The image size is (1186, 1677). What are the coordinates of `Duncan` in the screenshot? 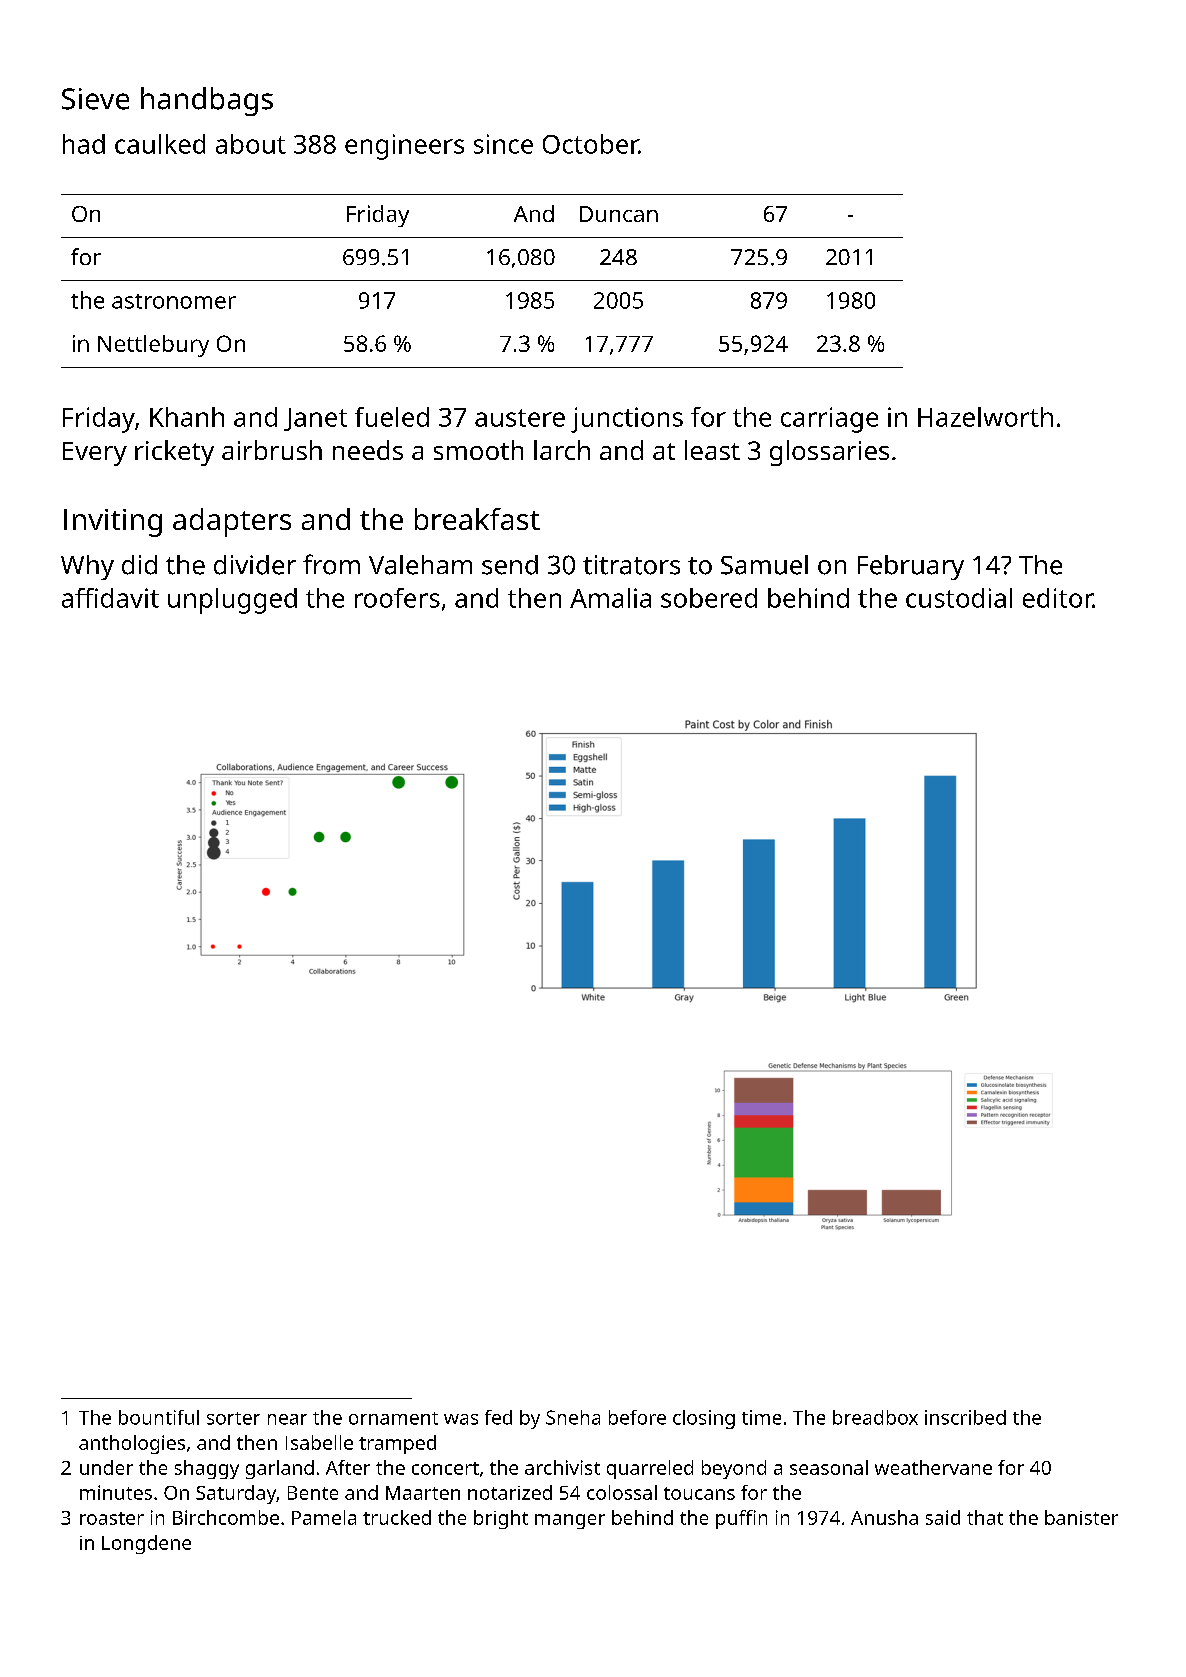 It's located at (619, 214).
